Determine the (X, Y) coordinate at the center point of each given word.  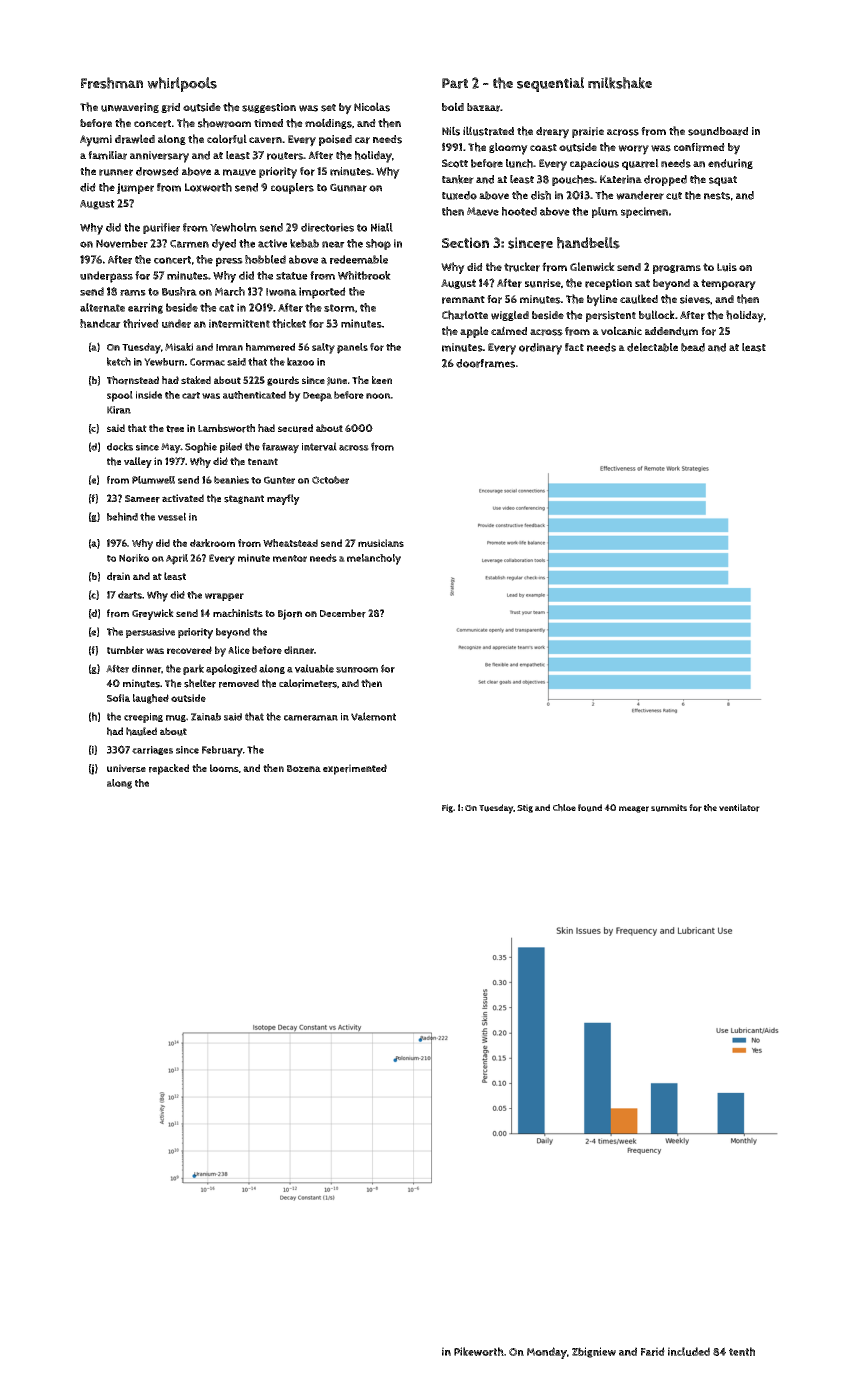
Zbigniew (594, 1352)
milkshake (620, 83)
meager (634, 809)
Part (455, 83)
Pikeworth (479, 1351)
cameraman (311, 718)
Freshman (112, 83)
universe (126, 768)
